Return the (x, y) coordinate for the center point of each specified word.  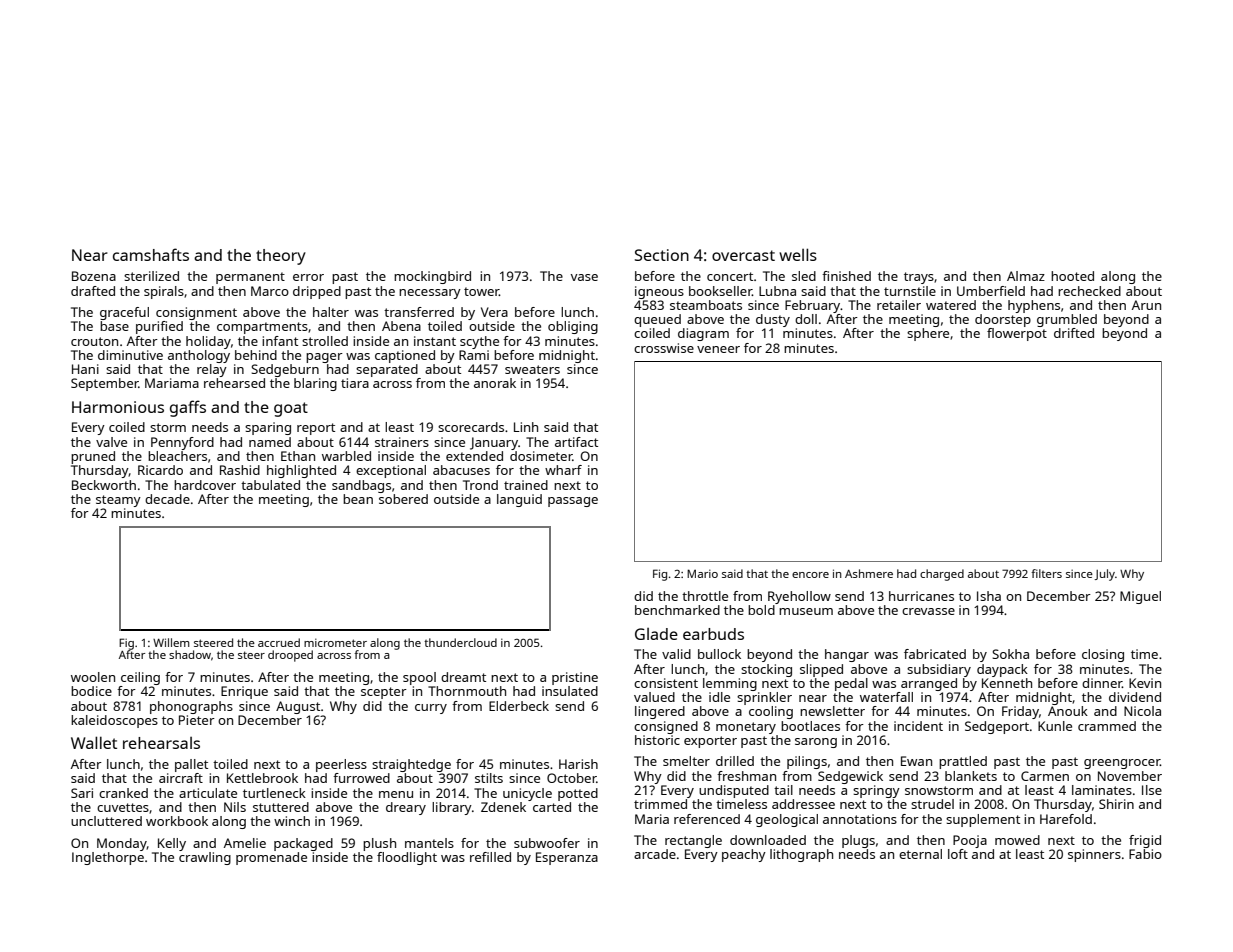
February (813, 306)
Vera (494, 312)
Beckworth (104, 485)
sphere (928, 334)
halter (331, 312)
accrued (279, 642)
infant (280, 341)
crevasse (928, 611)
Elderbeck (519, 706)
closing (1103, 655)
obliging (573, 327)
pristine (575, 678)
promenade (271, 858)
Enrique (244, 692)
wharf (563, 470)
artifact (576, 442)
